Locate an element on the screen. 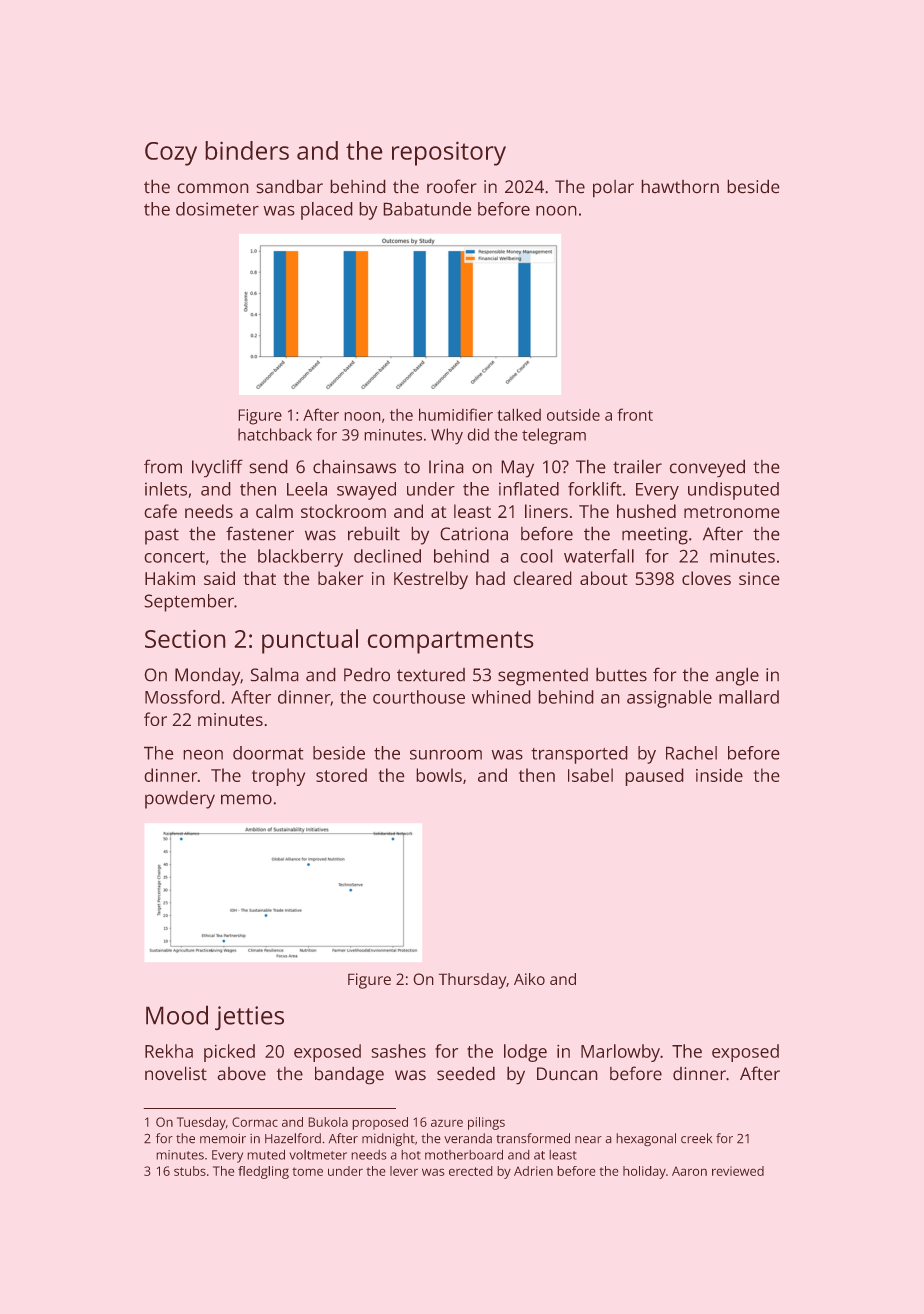  Rekha is located at coordinates (169, 1051).
